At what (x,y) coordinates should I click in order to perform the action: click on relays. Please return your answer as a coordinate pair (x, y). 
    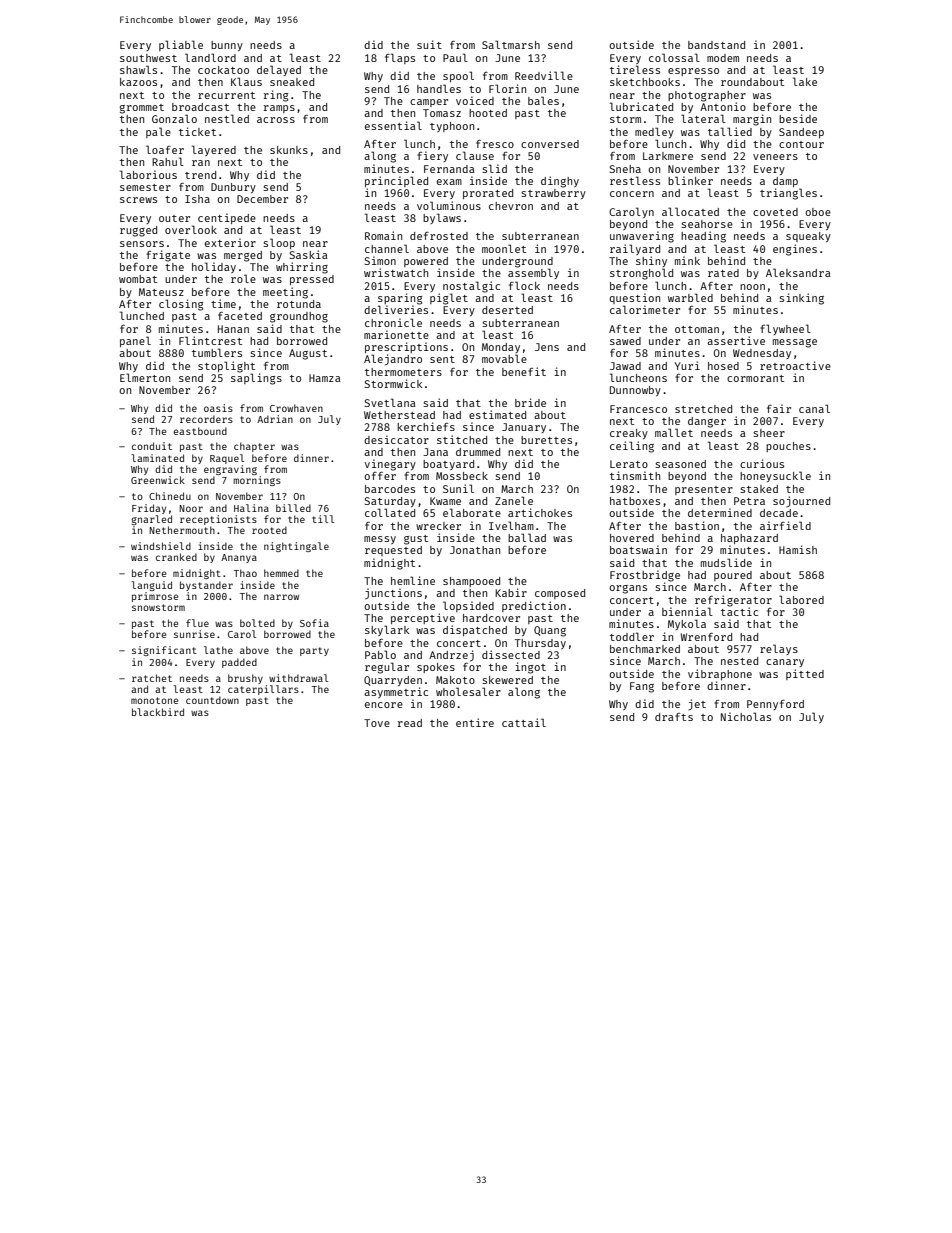
    Looking at the image, I should click on (779, 649).
